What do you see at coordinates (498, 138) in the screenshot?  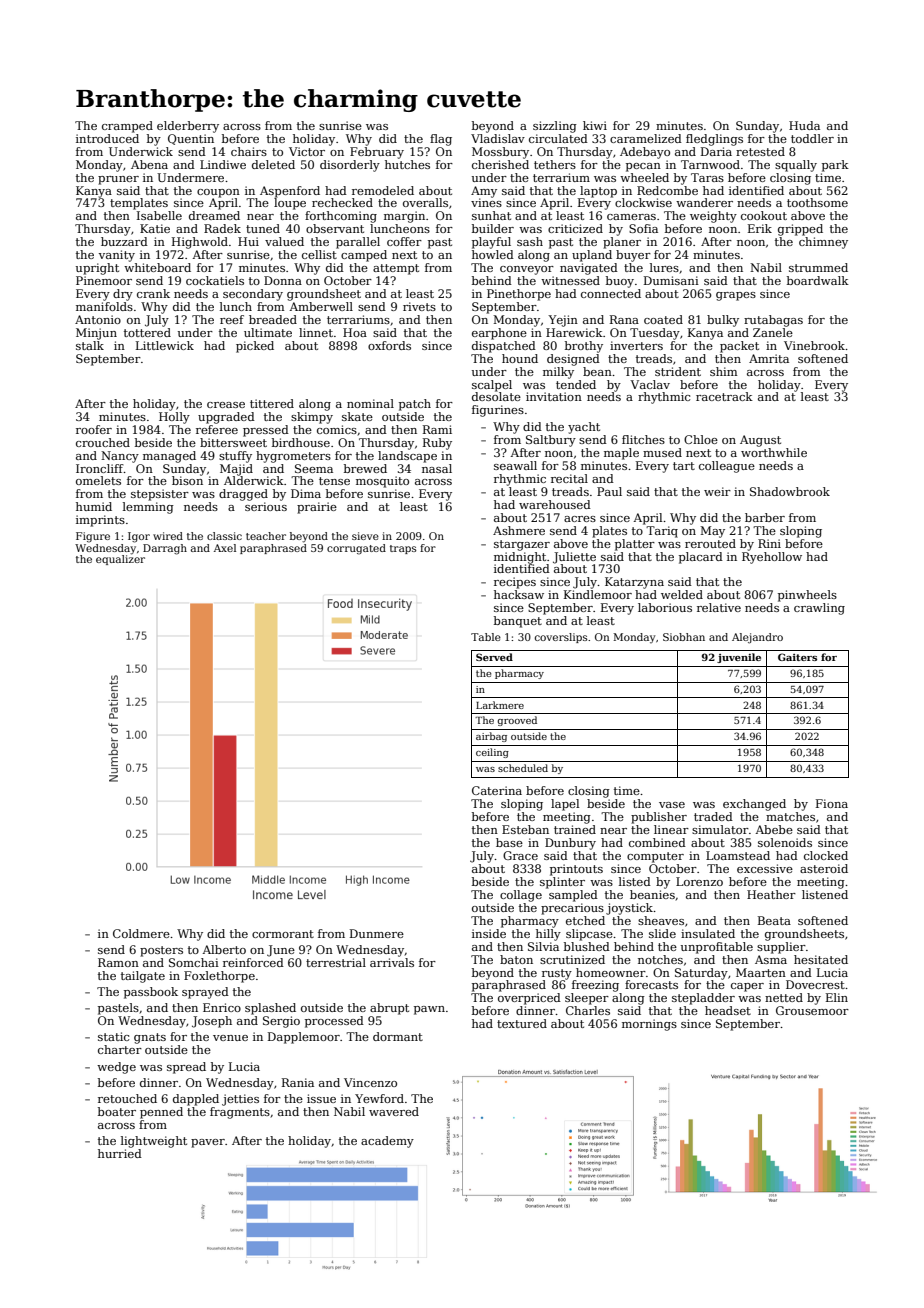 I see `Vladislav` at bounding box center [498, 138].
